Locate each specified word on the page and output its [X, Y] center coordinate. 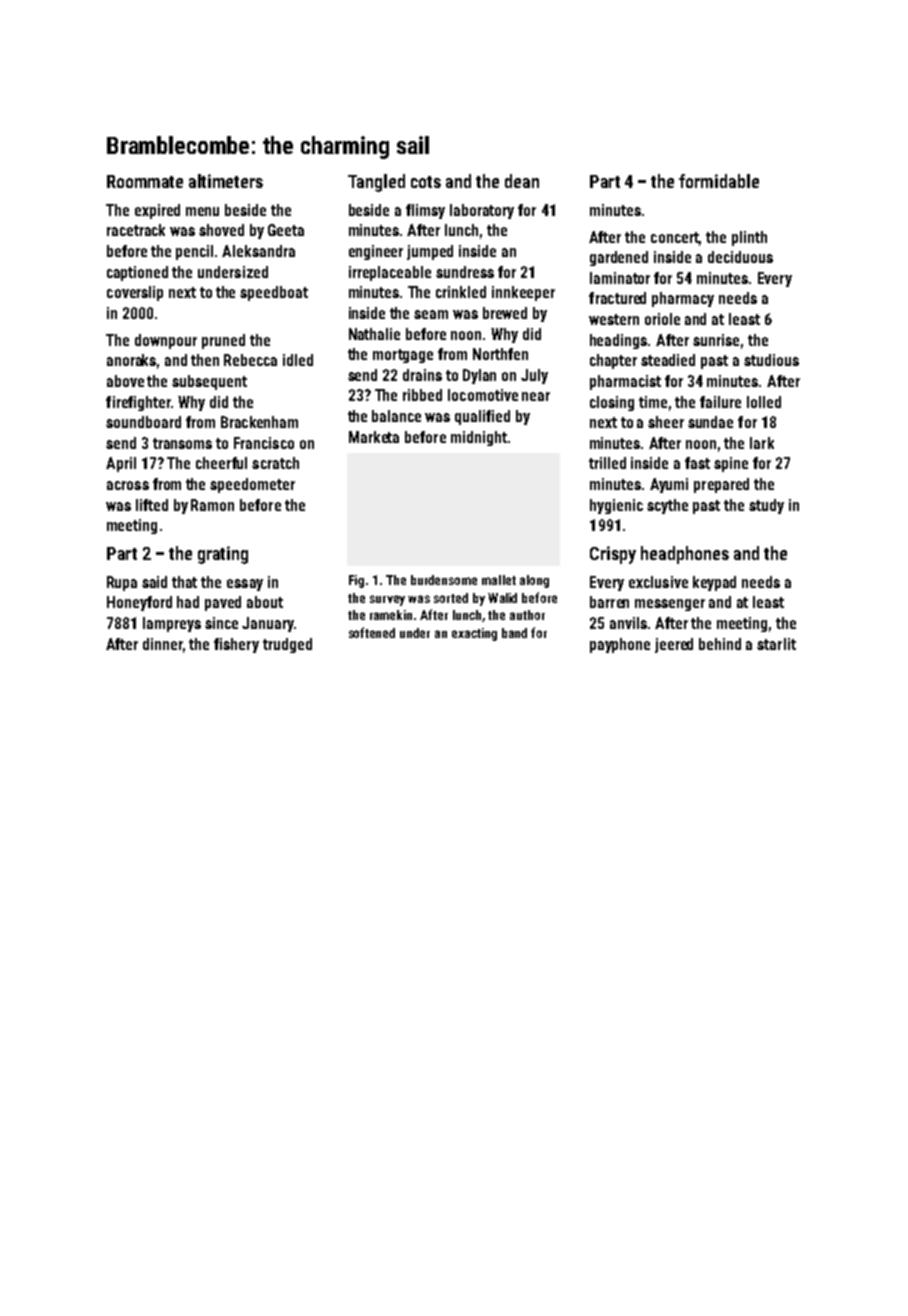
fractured [617, 298]
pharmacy [683, 299]
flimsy [425, 211]
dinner [163, 644]
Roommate [145, 181]
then [205, 360]
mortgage [403, 356]
